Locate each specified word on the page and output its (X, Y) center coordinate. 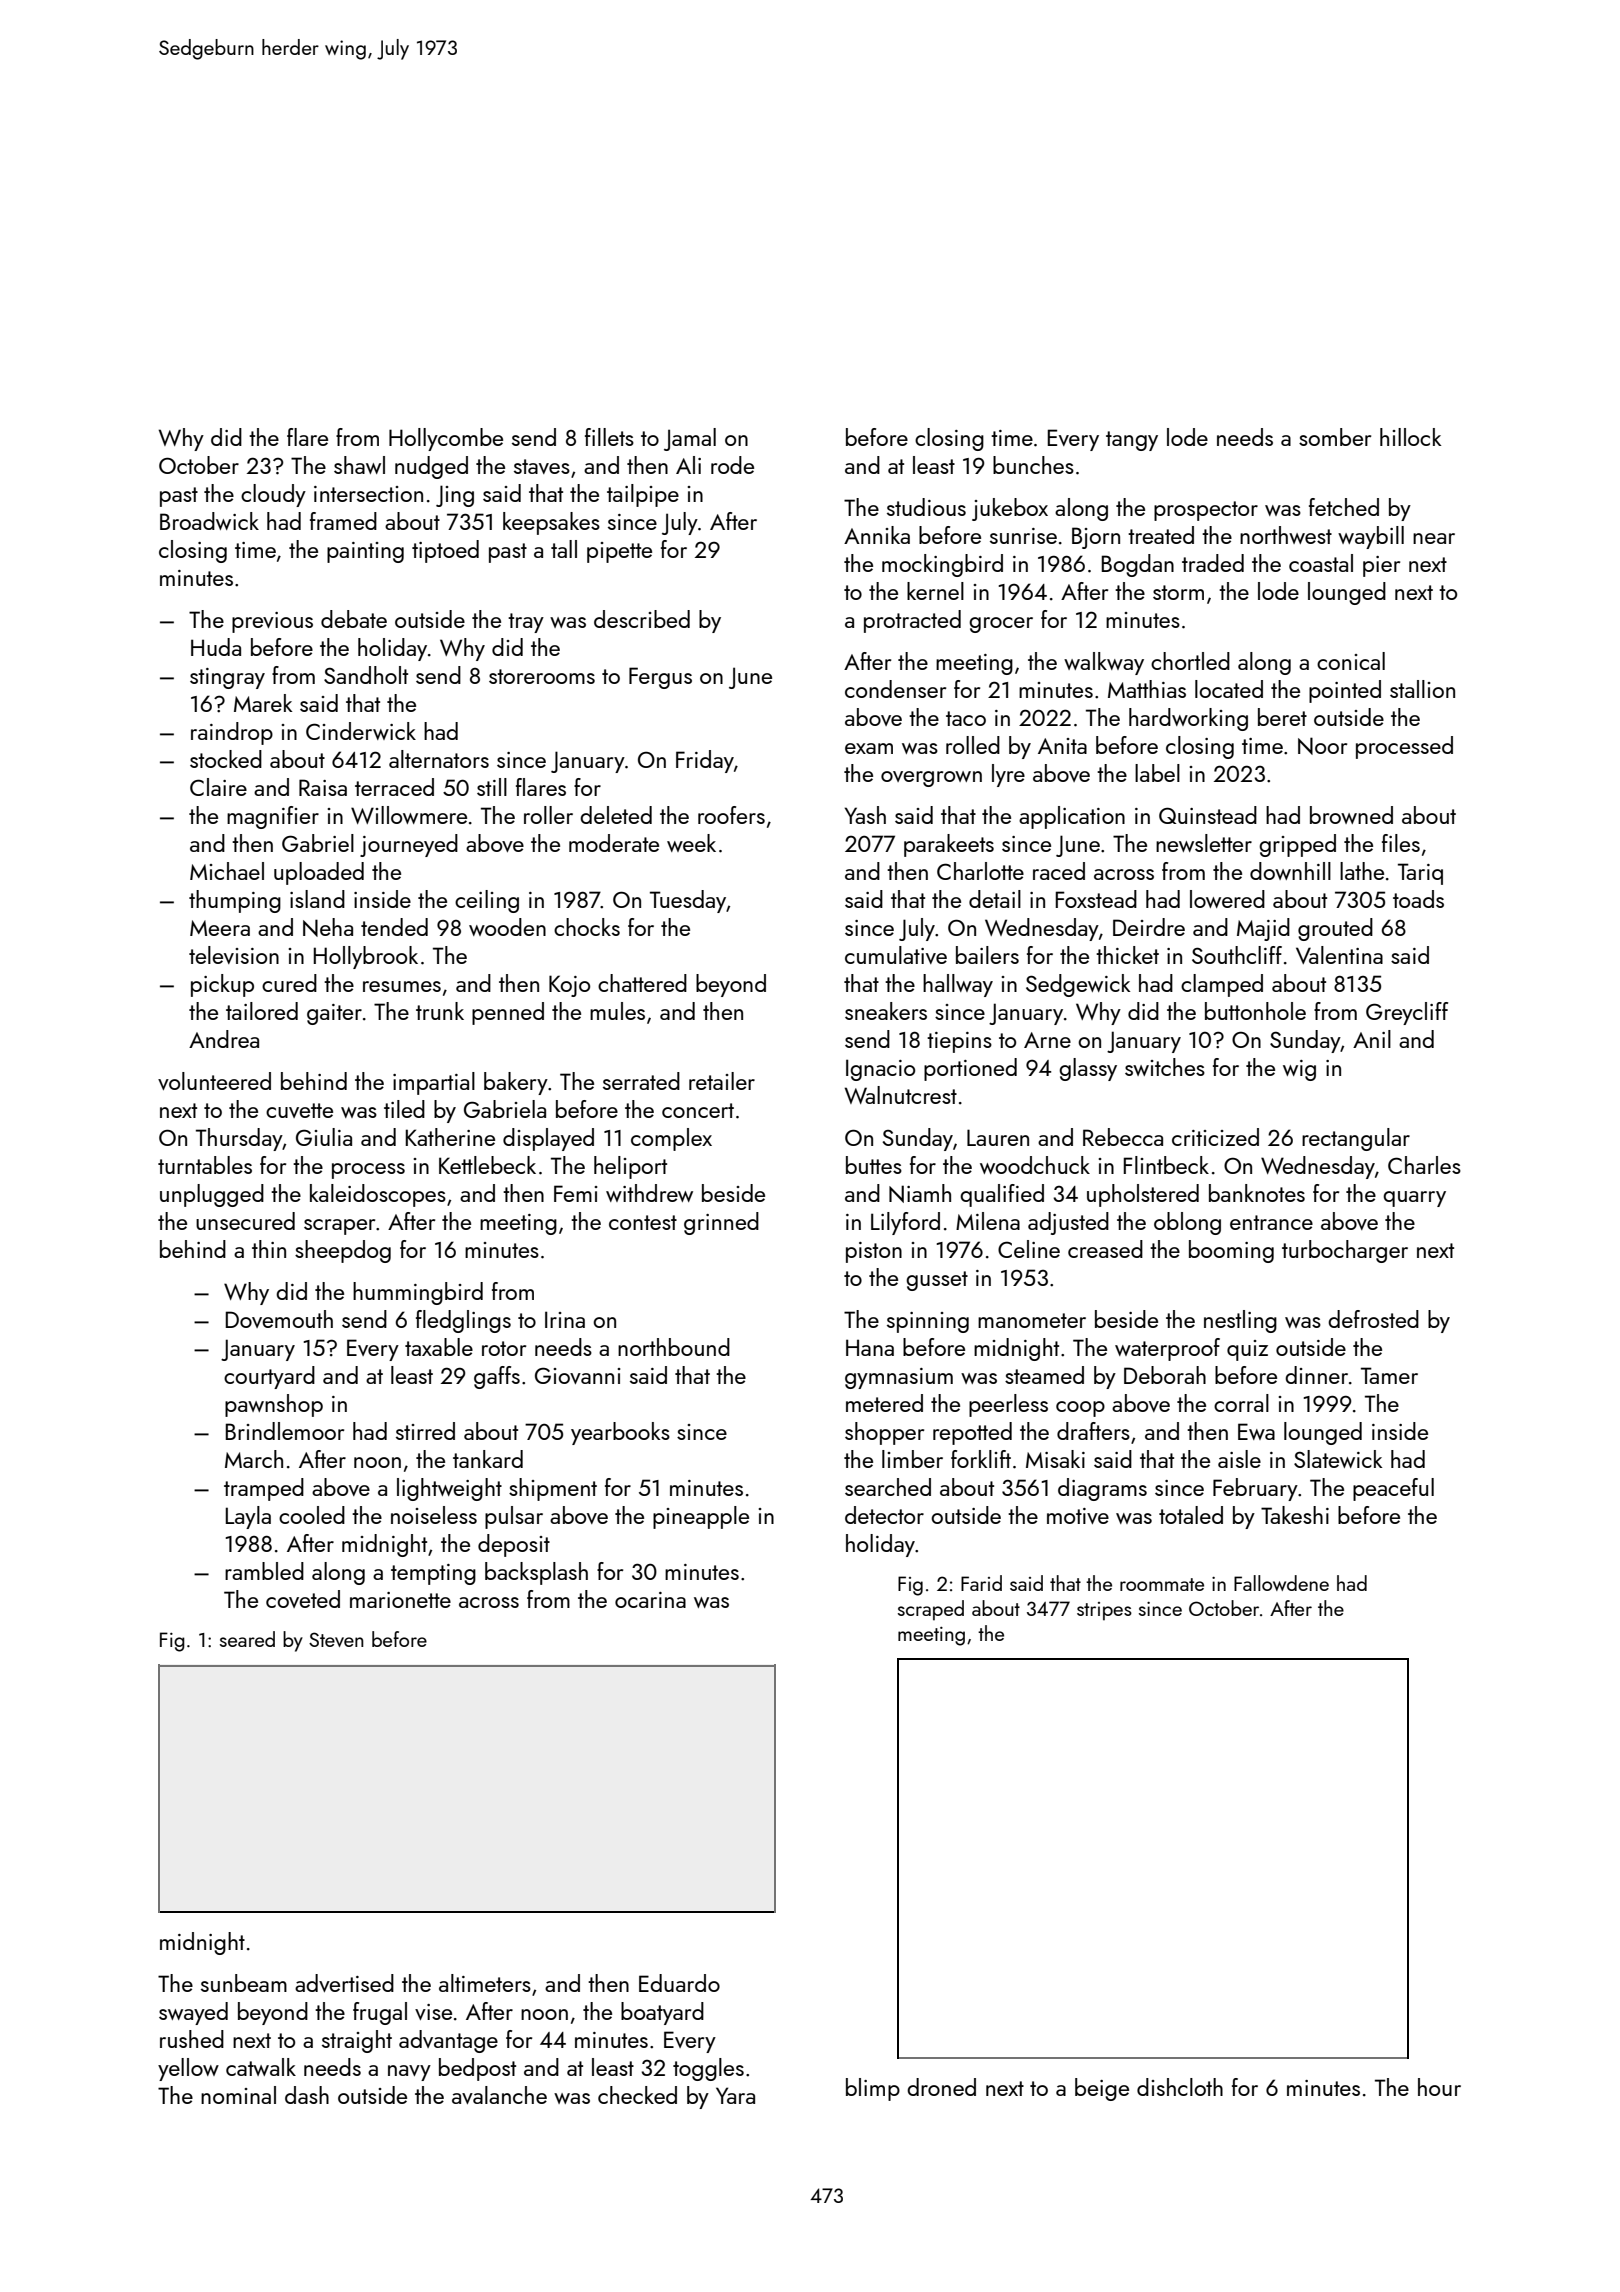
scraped (931, 1610)
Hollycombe (446, 439)
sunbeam (244, 1983)
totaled (1191, 1515)
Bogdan (1138, 565)
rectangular (1356, 1139)
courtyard (269, 1377)
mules (617, 1011)
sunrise (1023, 536)
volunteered (214, 1081)
